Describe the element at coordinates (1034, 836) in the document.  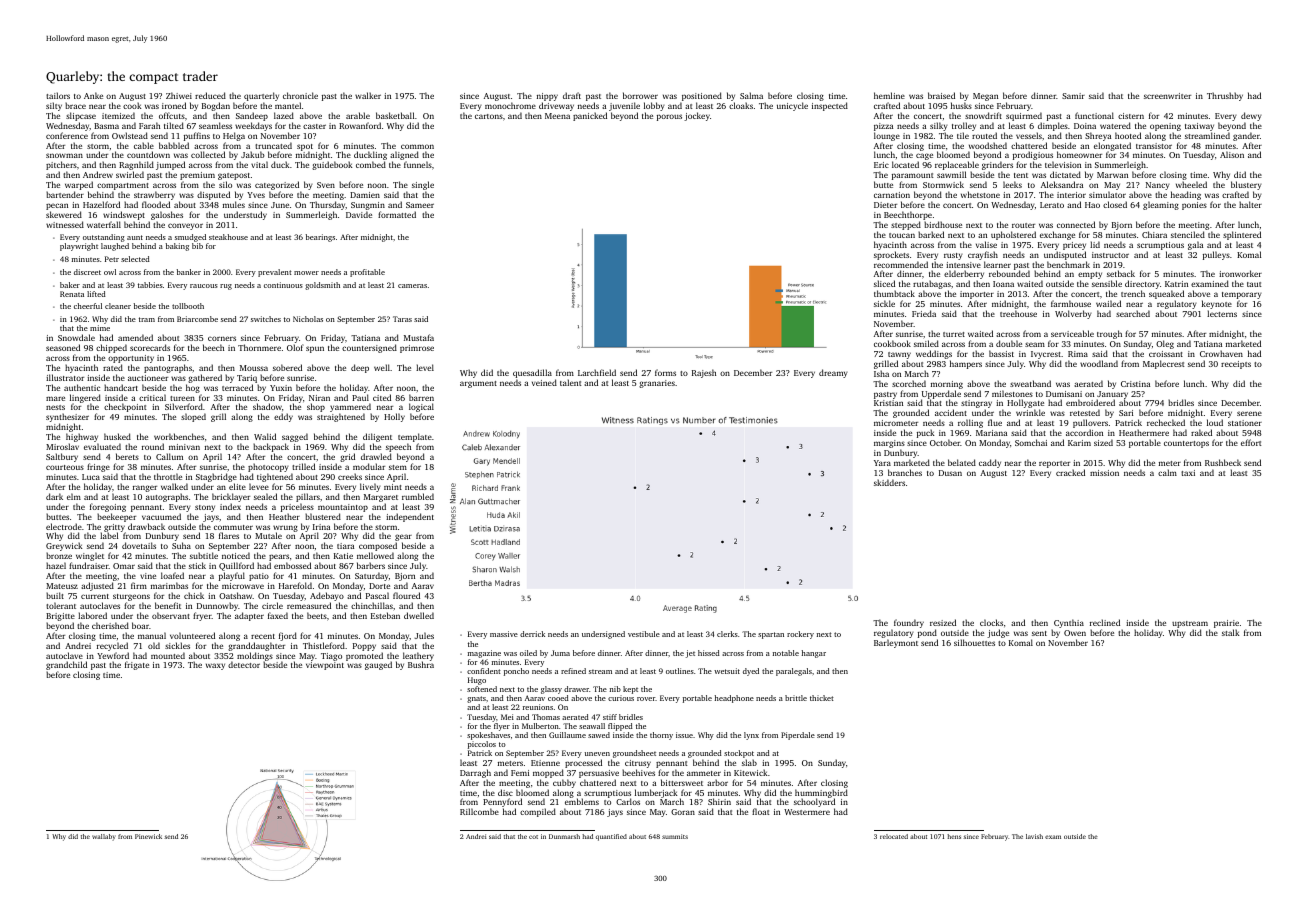
I see `lavish` at that location.
